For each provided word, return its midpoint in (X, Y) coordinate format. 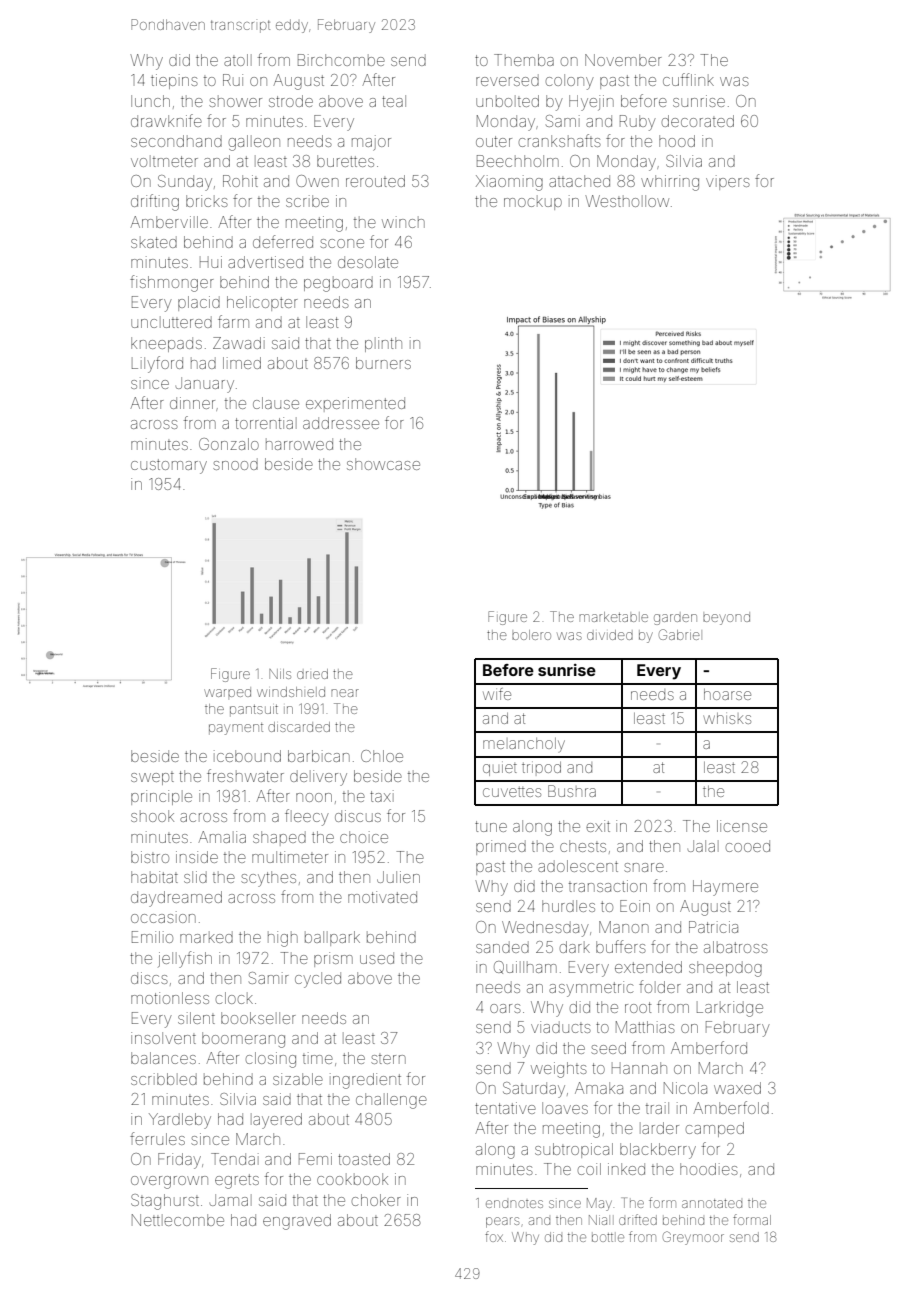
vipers (728, 182)
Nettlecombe (178, 1220)
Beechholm (518, 161)
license (742, 826)
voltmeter (164, 161)
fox (494, 1236)
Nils (280, 674)
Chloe (382, 756)
